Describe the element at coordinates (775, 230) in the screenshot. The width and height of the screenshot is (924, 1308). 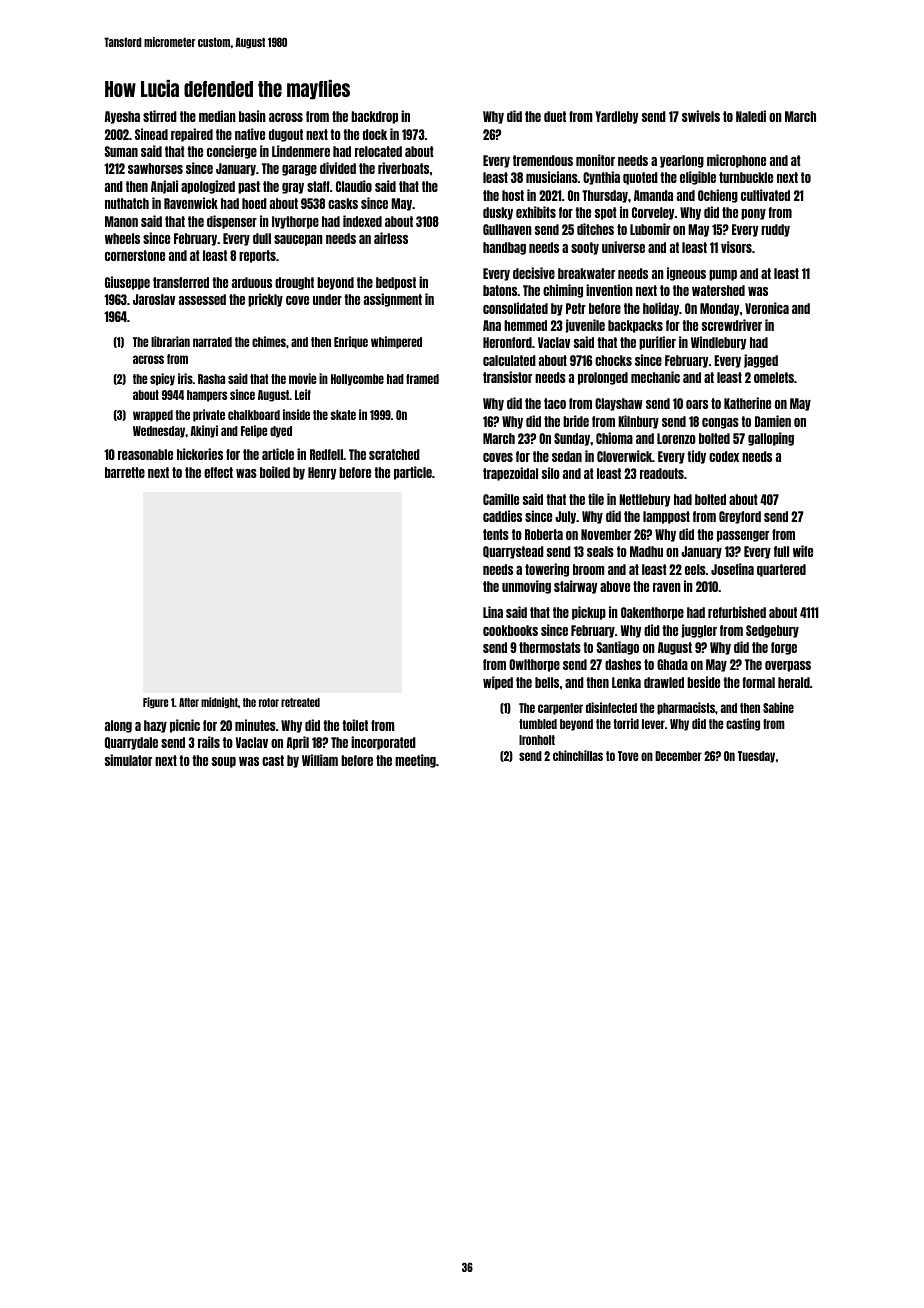
I see `ruddy` at that location.
